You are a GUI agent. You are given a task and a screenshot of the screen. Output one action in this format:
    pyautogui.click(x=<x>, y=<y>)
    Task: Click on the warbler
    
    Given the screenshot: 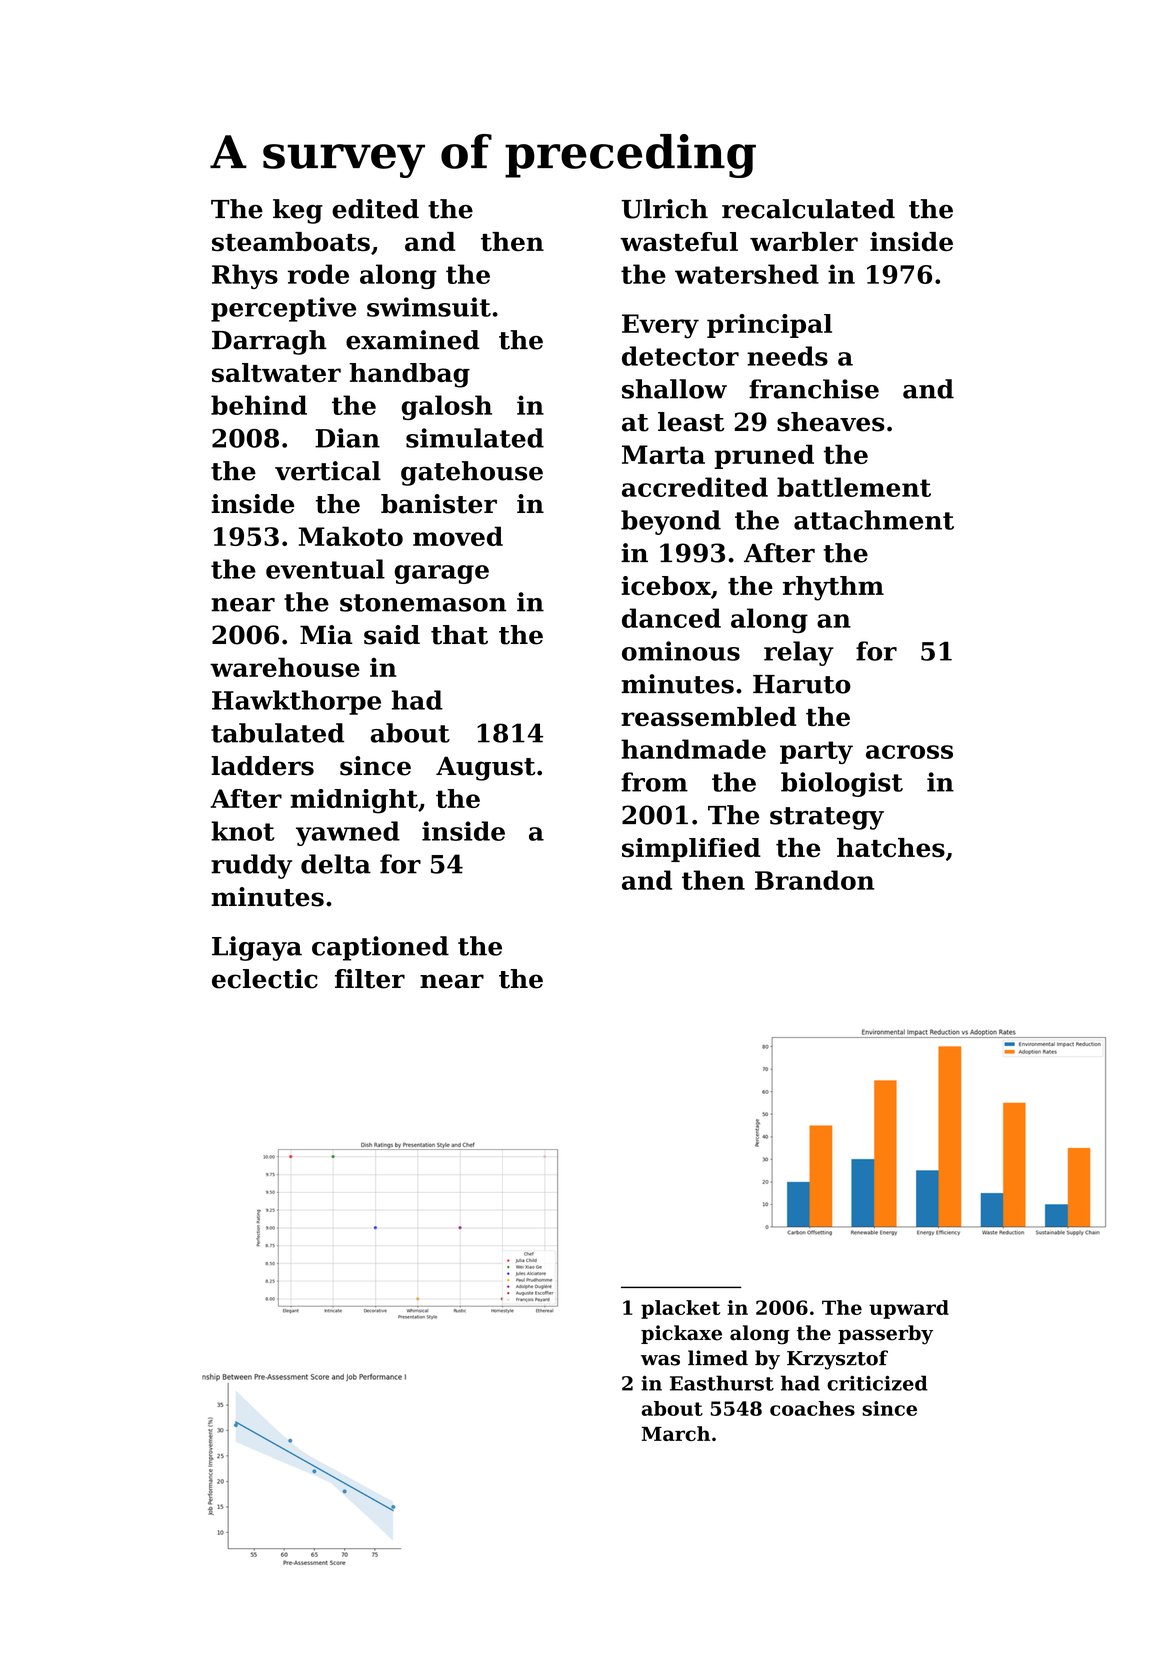 What is the action you would take?
    pyautogui.click(x=804, y=241)
